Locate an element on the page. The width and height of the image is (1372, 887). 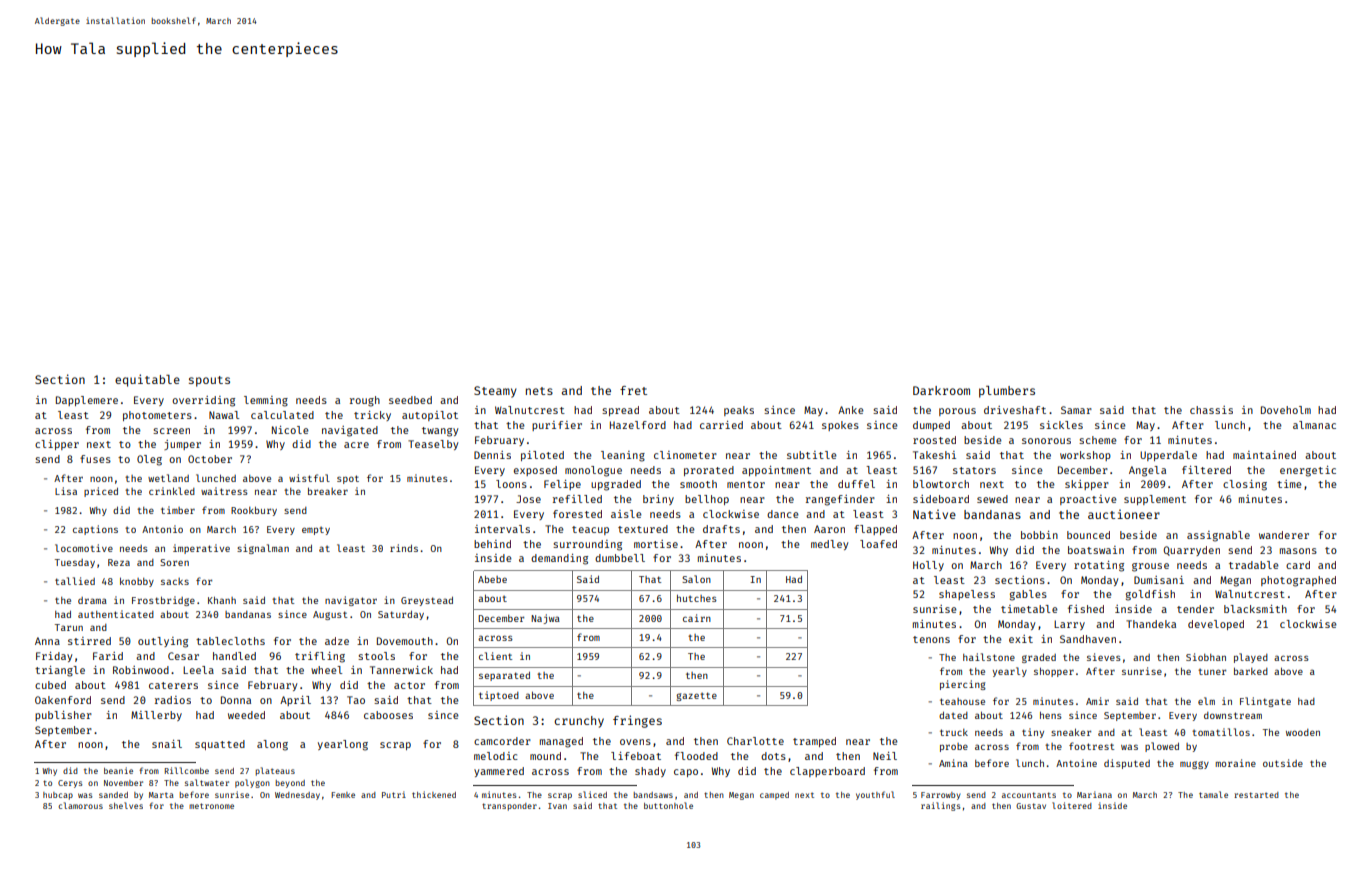
empty is located at coordinates (316, 531).
